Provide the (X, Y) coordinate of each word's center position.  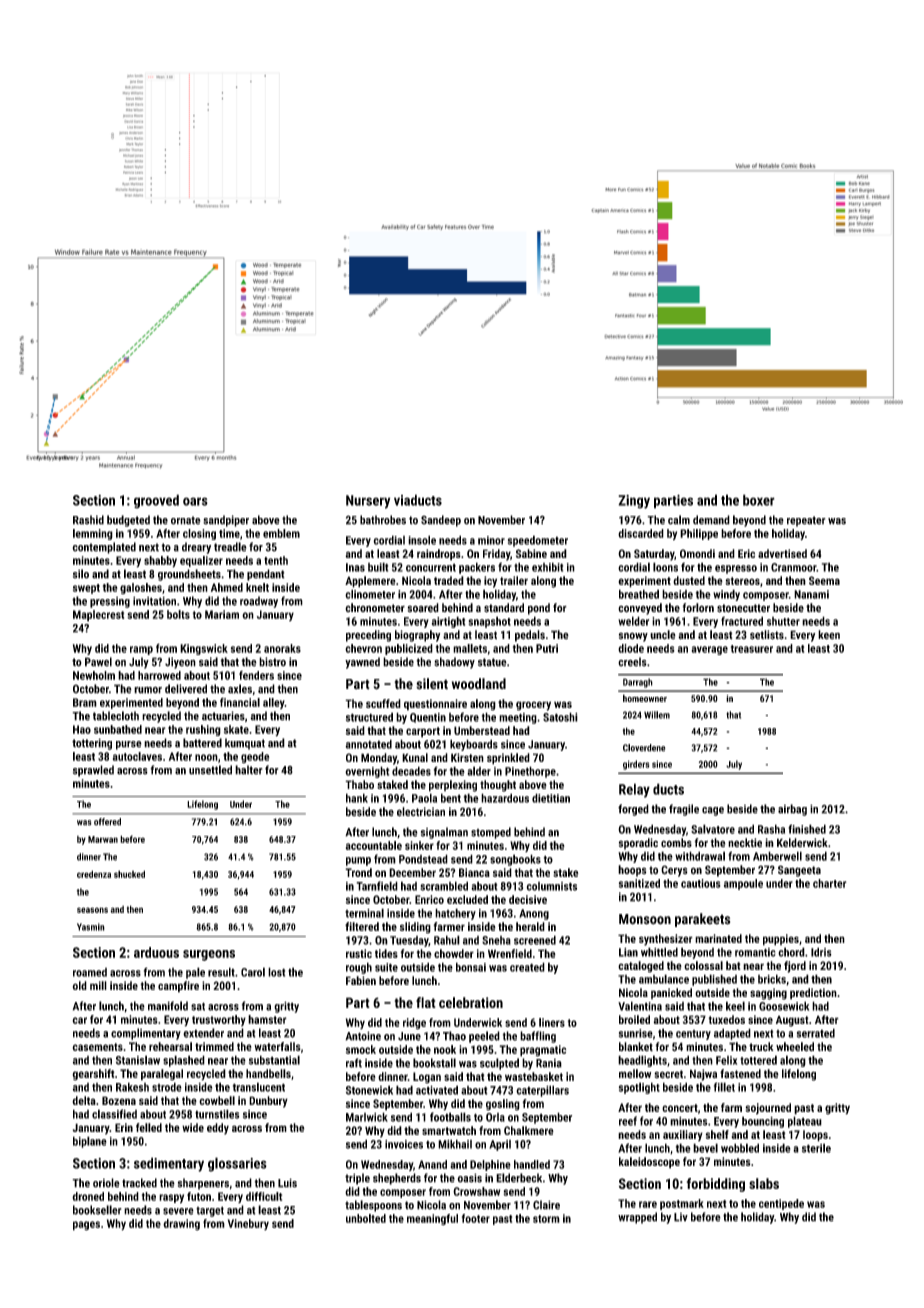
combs (676, 842)
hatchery (455, 914)
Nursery (368, 502)
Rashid (88, 520)
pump (358, 861)
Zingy (634, 502)
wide (193, 1127)
